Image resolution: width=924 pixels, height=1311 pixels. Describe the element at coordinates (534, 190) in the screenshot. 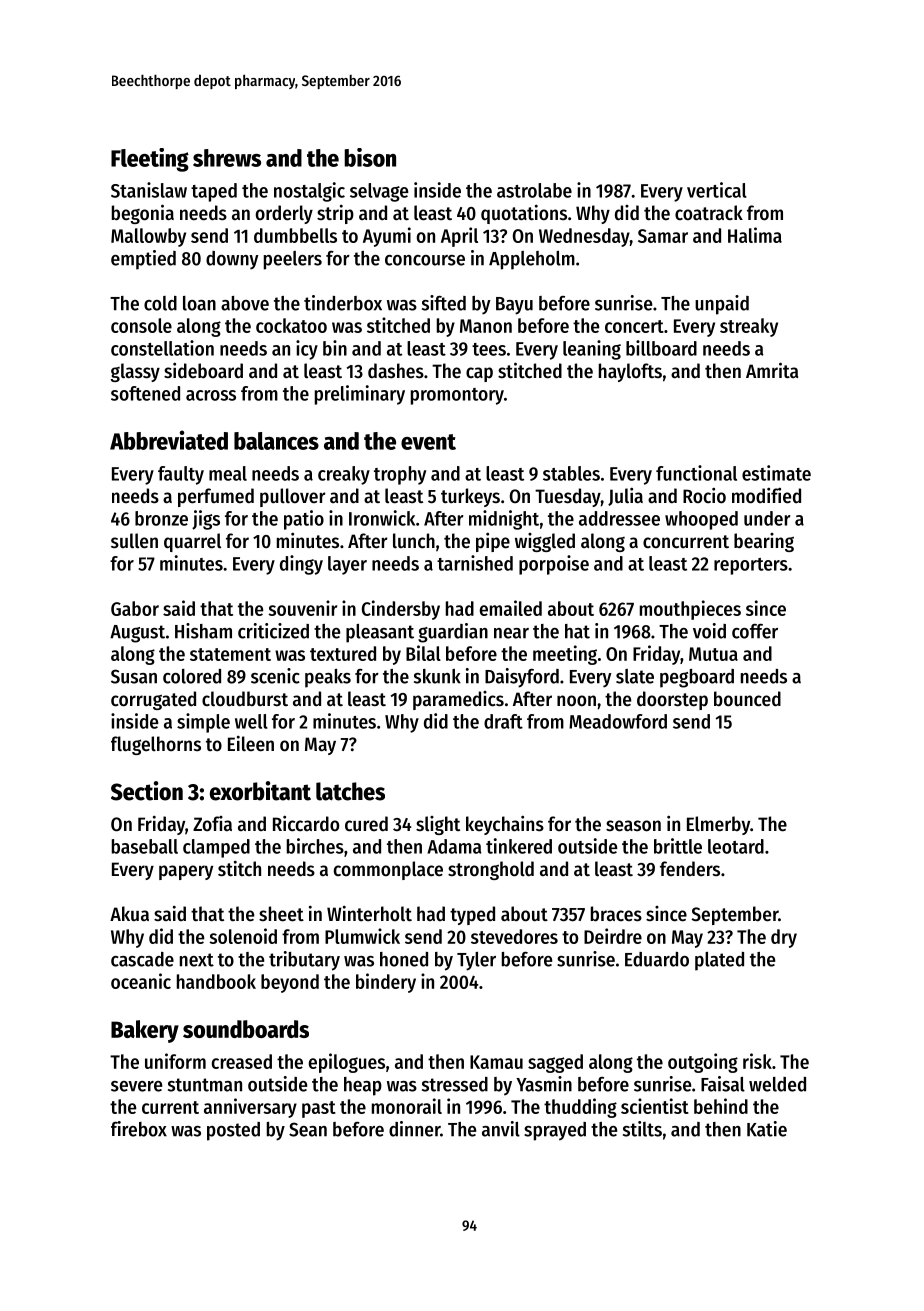

I see `astrolabe` at that location.
